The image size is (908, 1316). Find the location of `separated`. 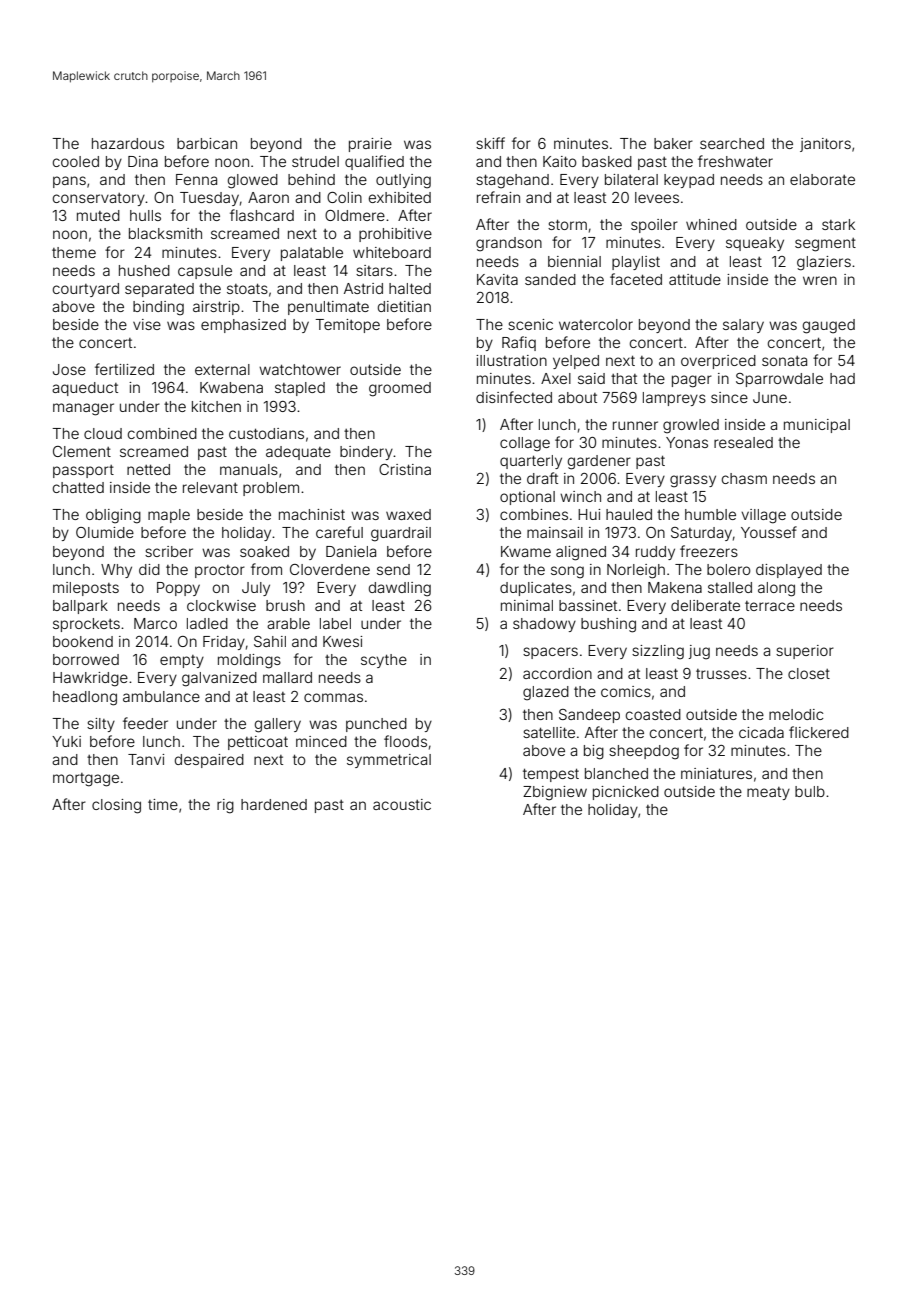

separated is located at coordinates (159, 290).
